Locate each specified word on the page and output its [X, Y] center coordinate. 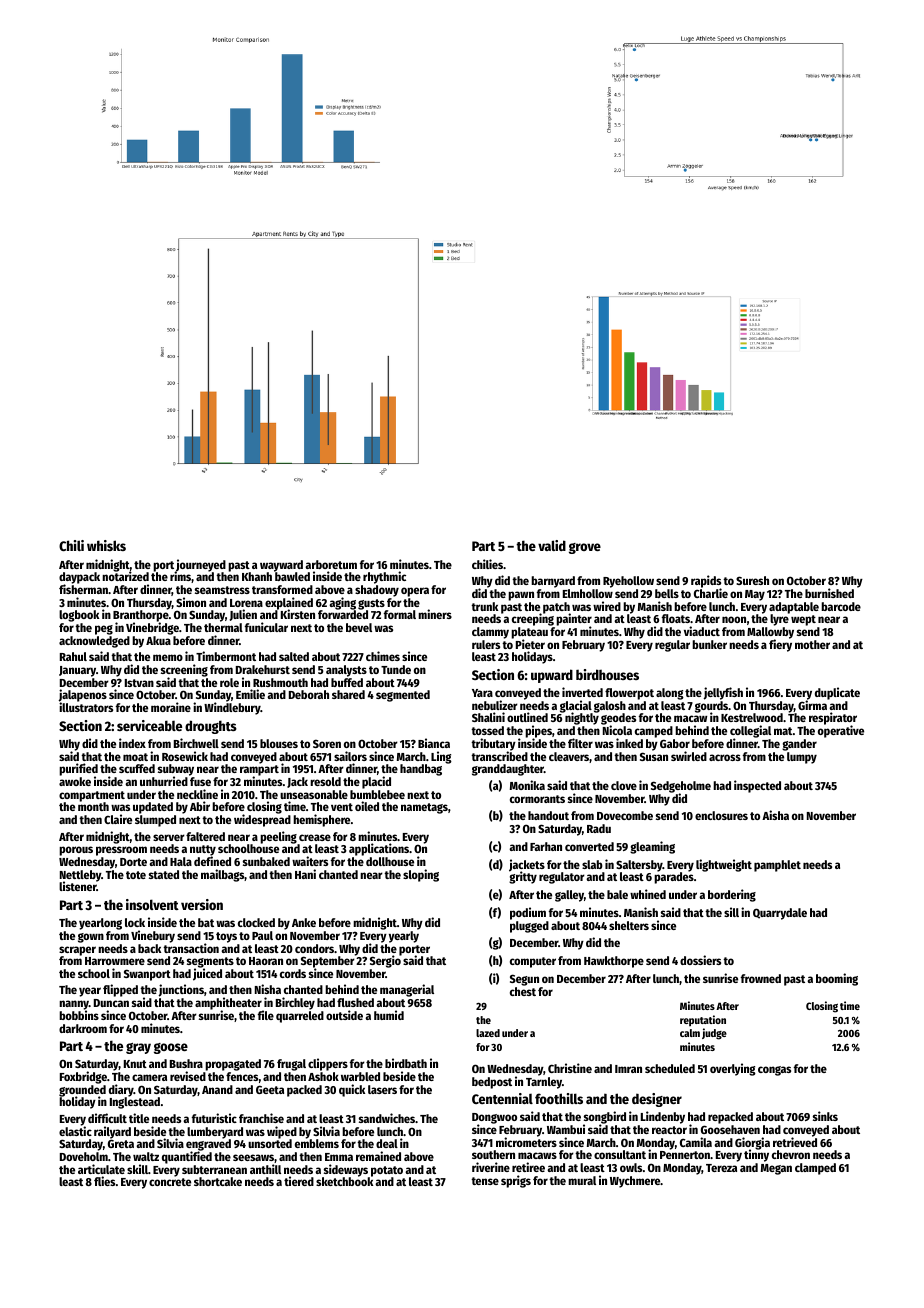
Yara [482, 693]
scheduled [670, 1068]
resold [325, 781]
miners [435, 614]
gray [138, 1048]
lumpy [802, 758]
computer [533, 962]
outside [344, 1015]
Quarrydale [780, 914]
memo [168, 657]
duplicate [837, 693]
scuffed [137, 768]
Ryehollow [628, 582]
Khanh [257, 576]
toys [226, 937]
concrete [170, 1182]
